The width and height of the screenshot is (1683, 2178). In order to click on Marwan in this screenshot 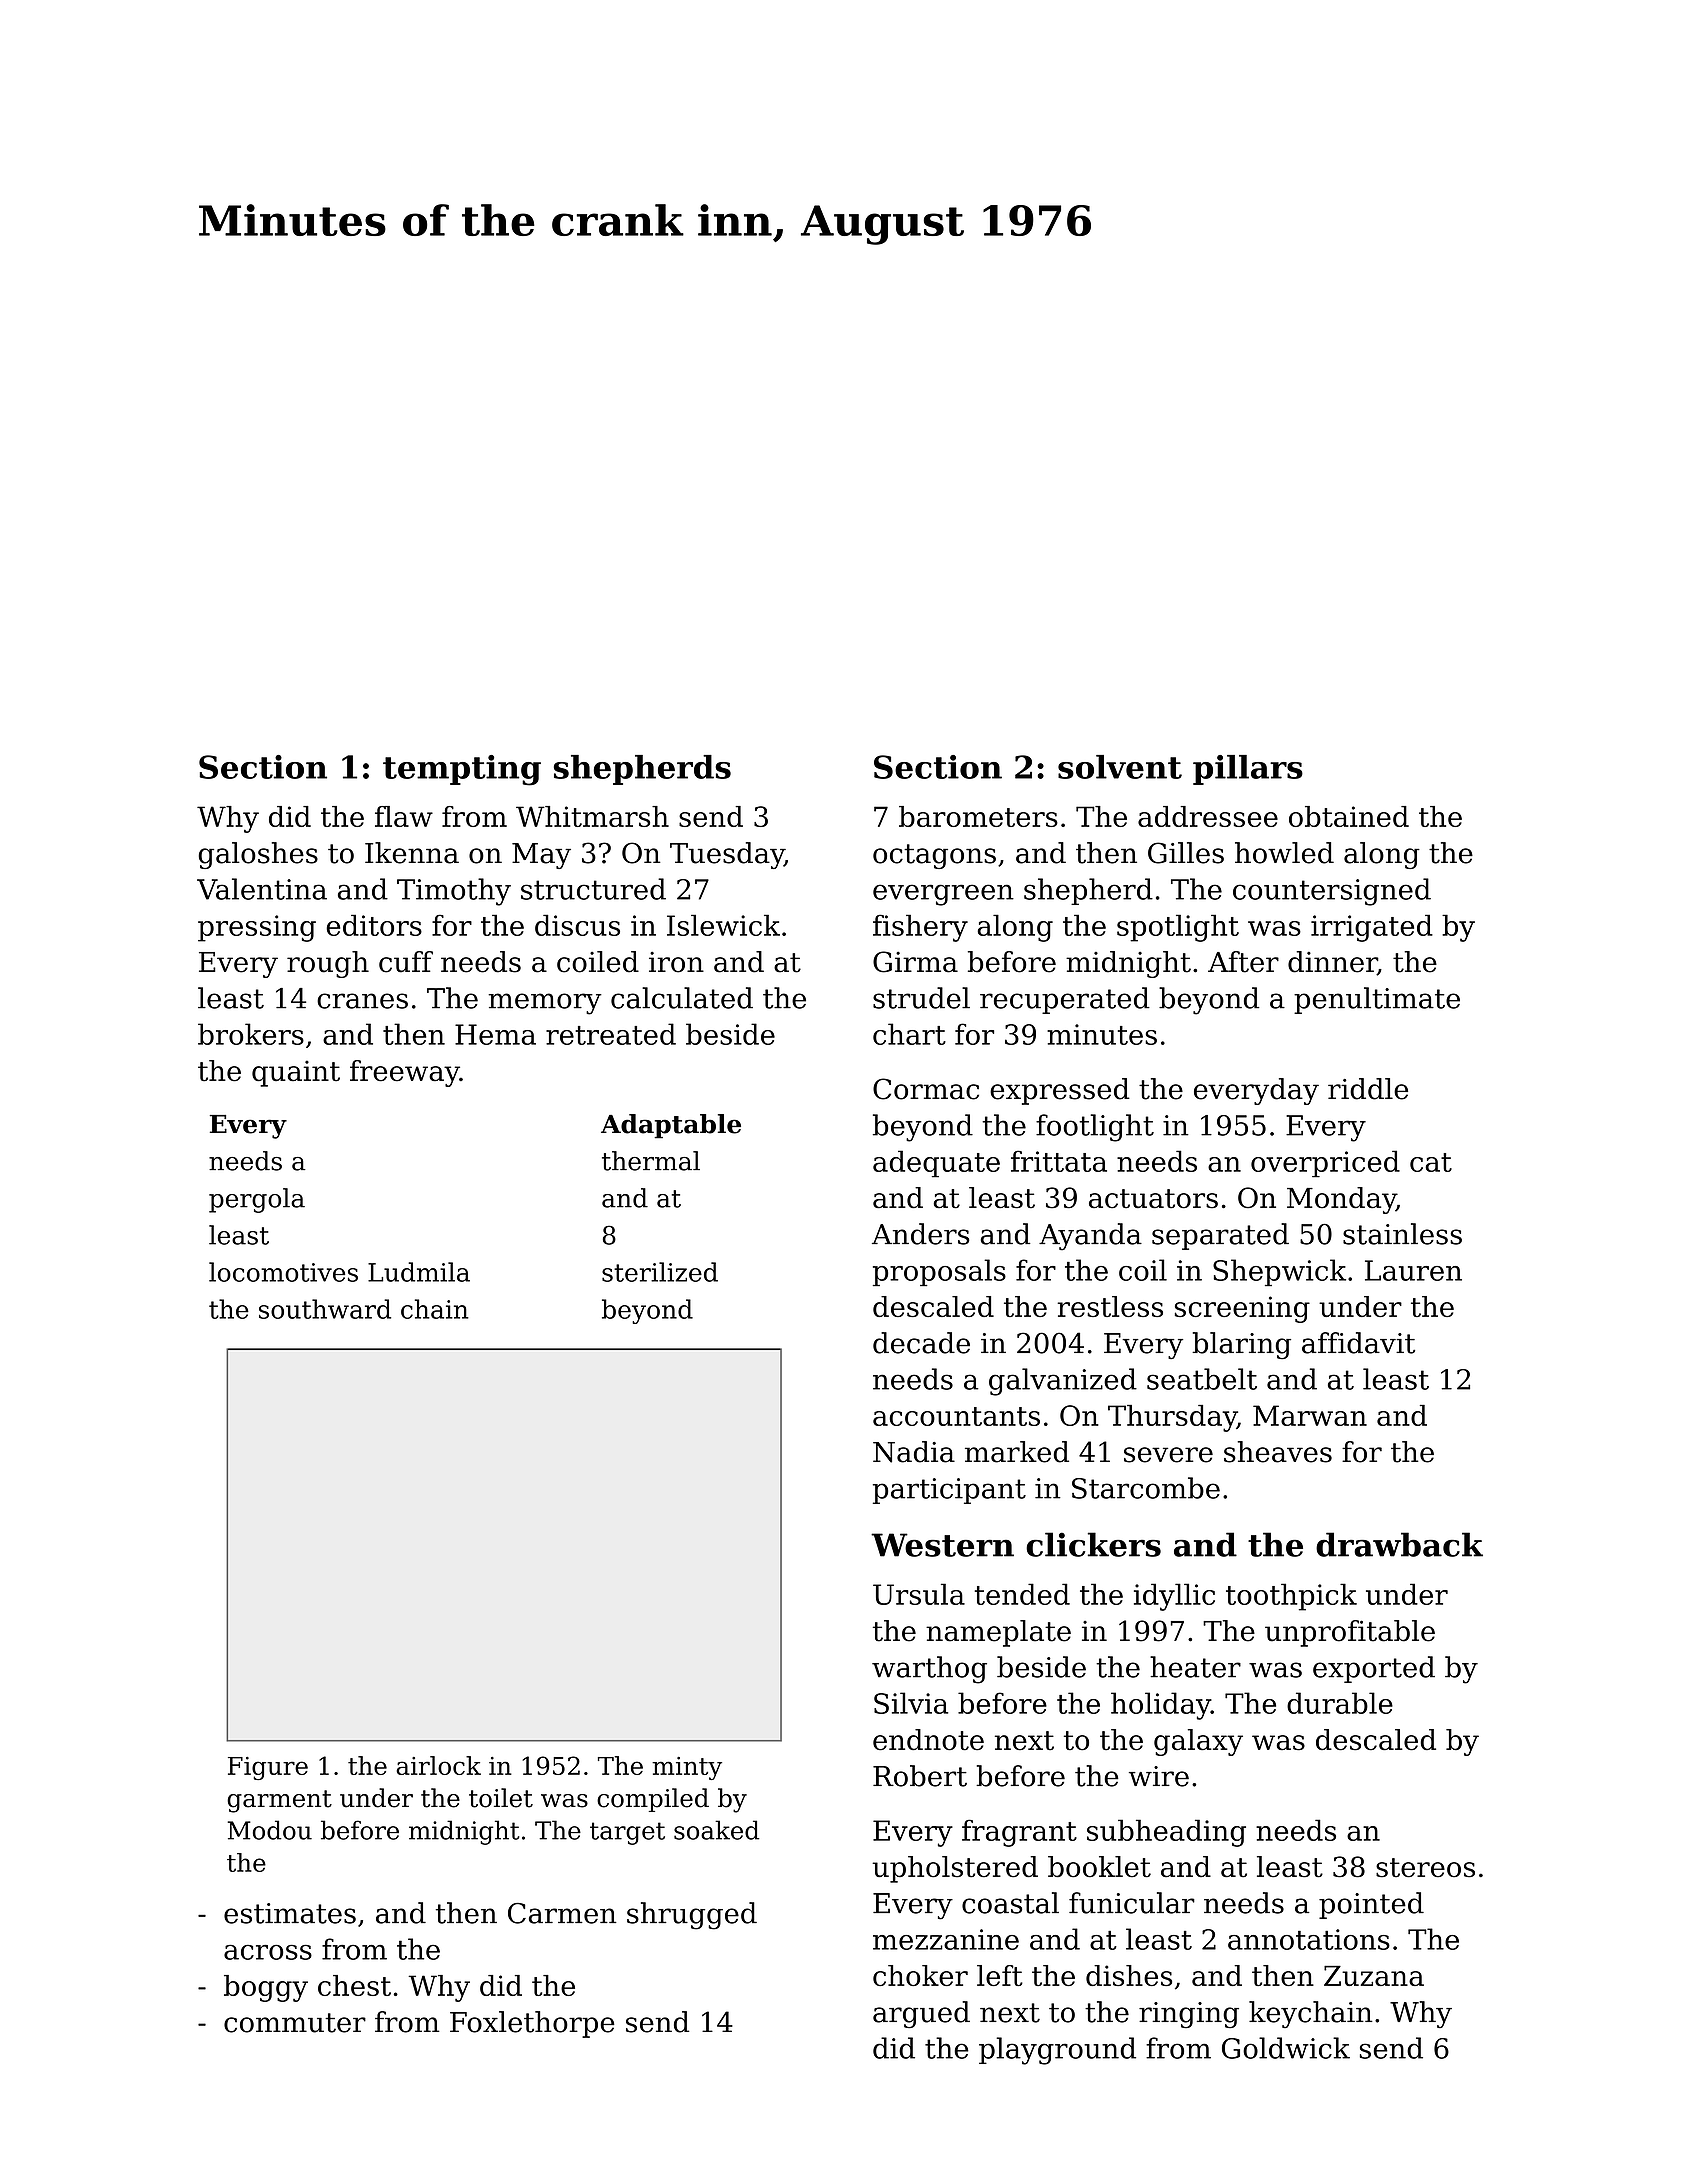, I will do `click(1310, 1415)`.
